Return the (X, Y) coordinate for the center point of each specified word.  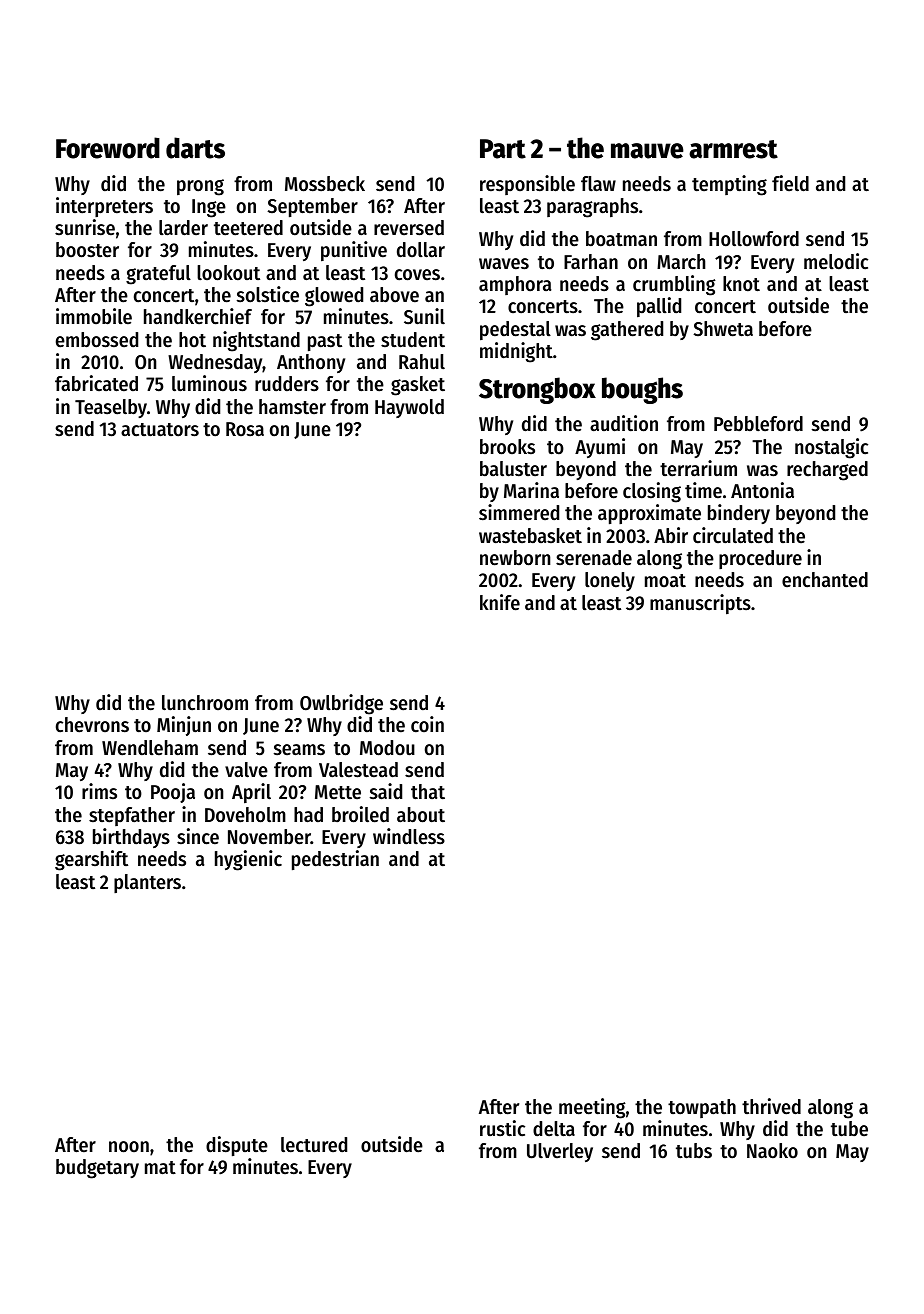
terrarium (698, 468)
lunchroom (205, 703)
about (421, 815)
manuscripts (700, 604)
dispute (237, 1146)
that (428, 792)
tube (849, 1129)
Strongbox (537, 390)
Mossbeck (325, 184)
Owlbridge (341, 704)
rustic (502, 1128)
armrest (733, 149)
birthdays (131, 838)
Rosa (245, 429)
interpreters (104, 207)
